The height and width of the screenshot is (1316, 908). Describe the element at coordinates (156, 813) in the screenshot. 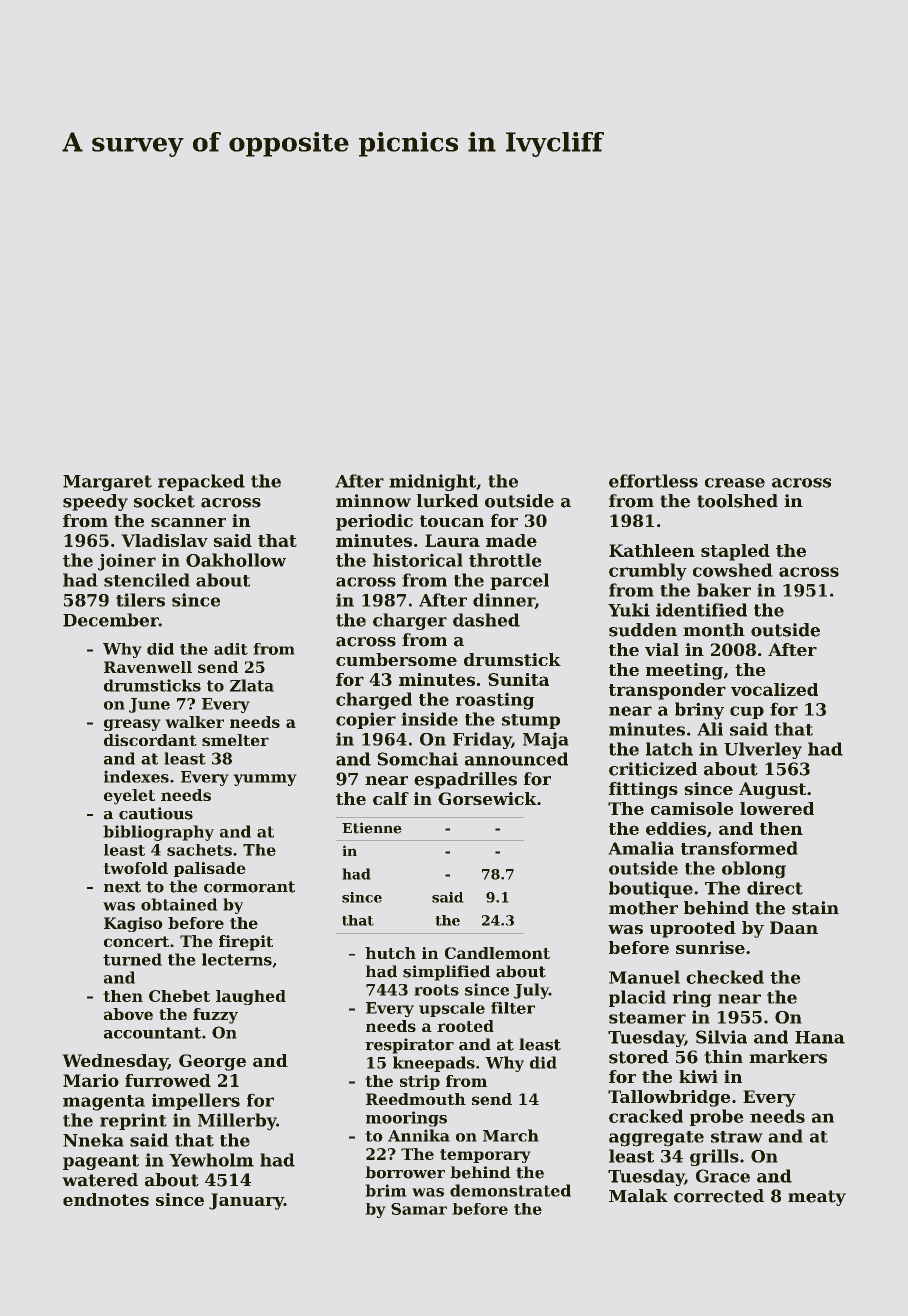

I see `cautious` at that location.
